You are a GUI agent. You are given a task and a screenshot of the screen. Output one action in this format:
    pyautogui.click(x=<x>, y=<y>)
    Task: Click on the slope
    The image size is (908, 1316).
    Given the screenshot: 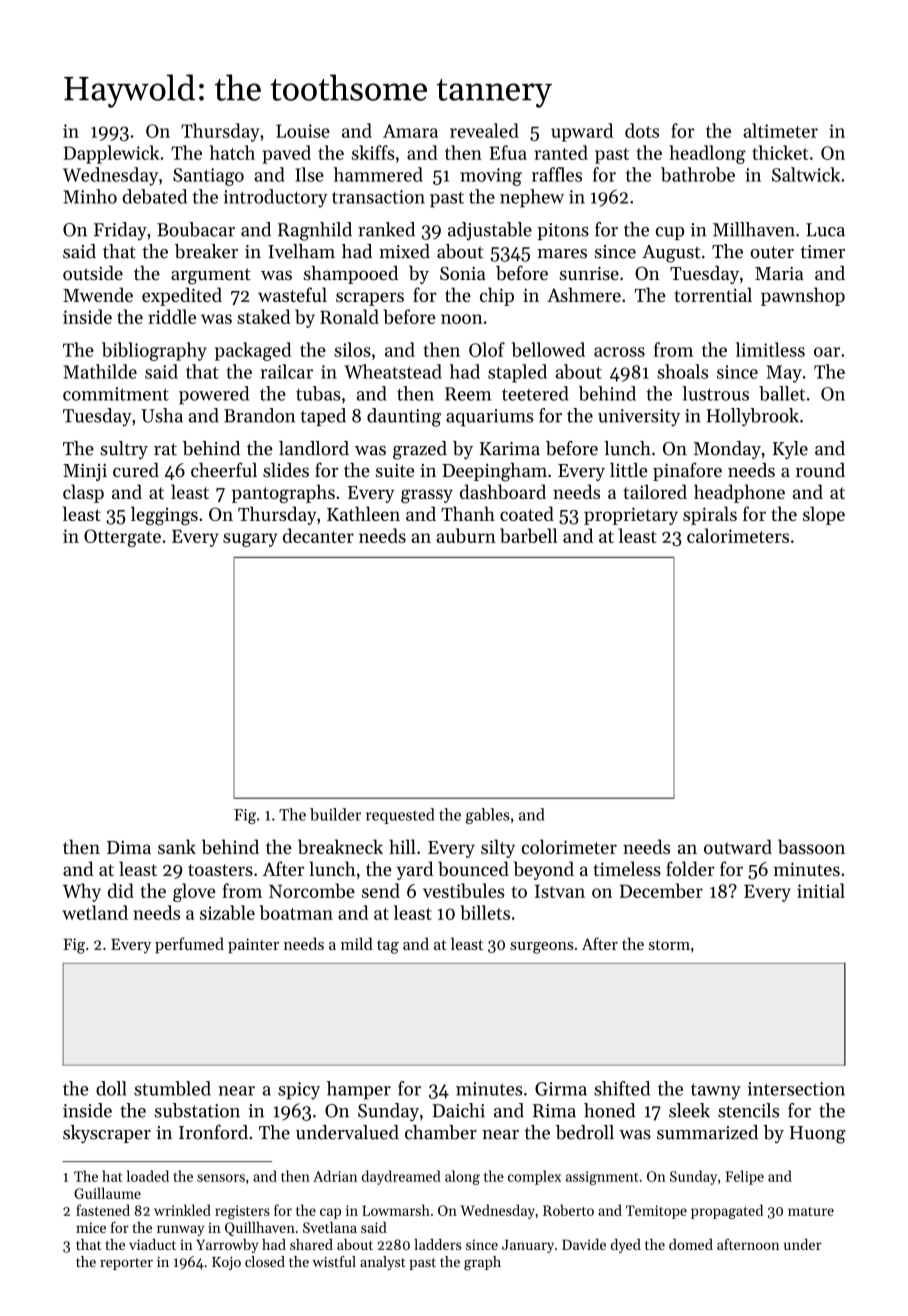 What is the action you would take?
    pyautogui.click(x=824, y=515)
